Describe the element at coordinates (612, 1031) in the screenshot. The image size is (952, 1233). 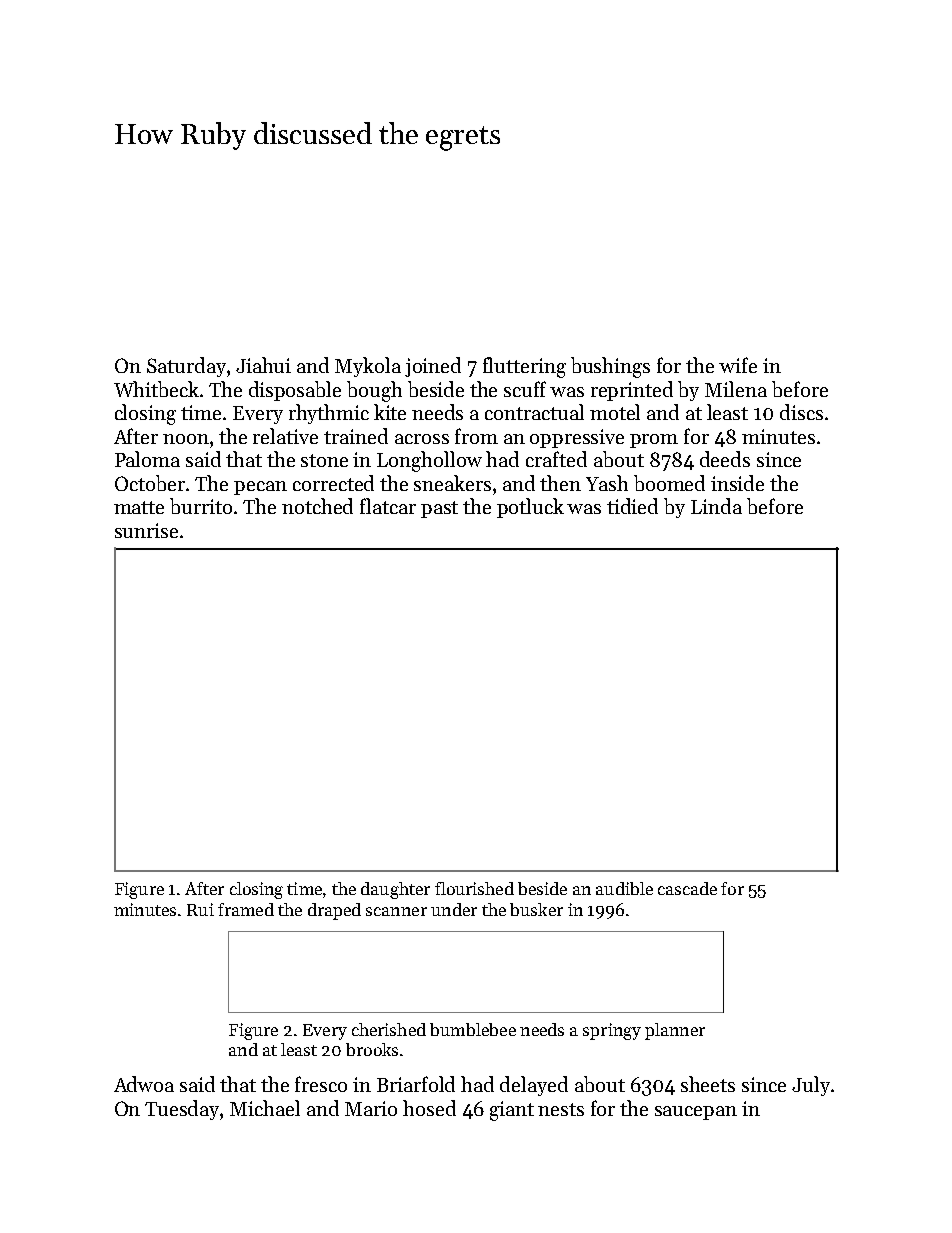
I see `springy` at that location.
